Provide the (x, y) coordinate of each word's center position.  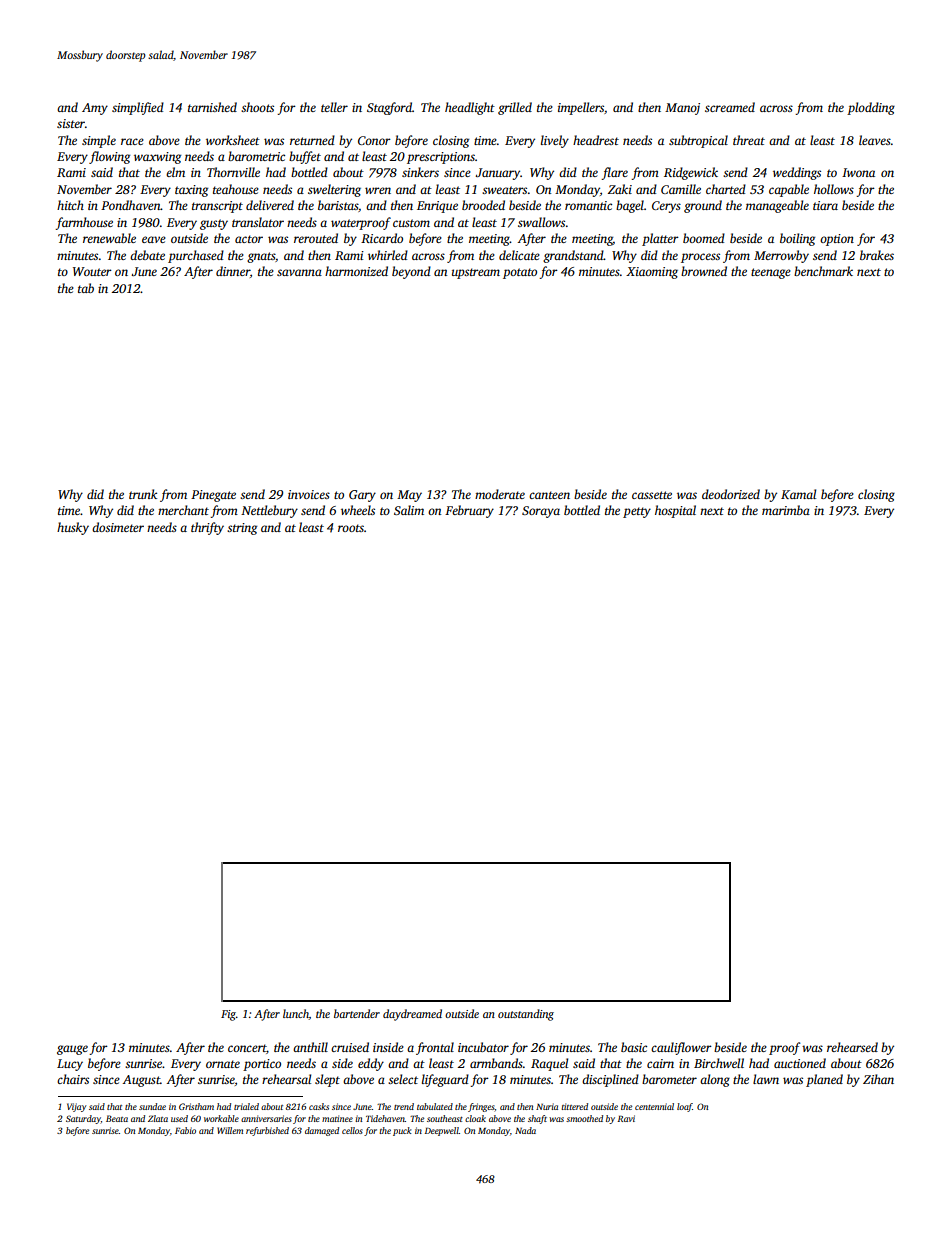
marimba (786, 510)
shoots (257, 107)
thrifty (207, 528)
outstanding (526, 1015)
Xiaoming (652, 273)
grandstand (573, 256)
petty (637, 512)
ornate (223, 1064)
